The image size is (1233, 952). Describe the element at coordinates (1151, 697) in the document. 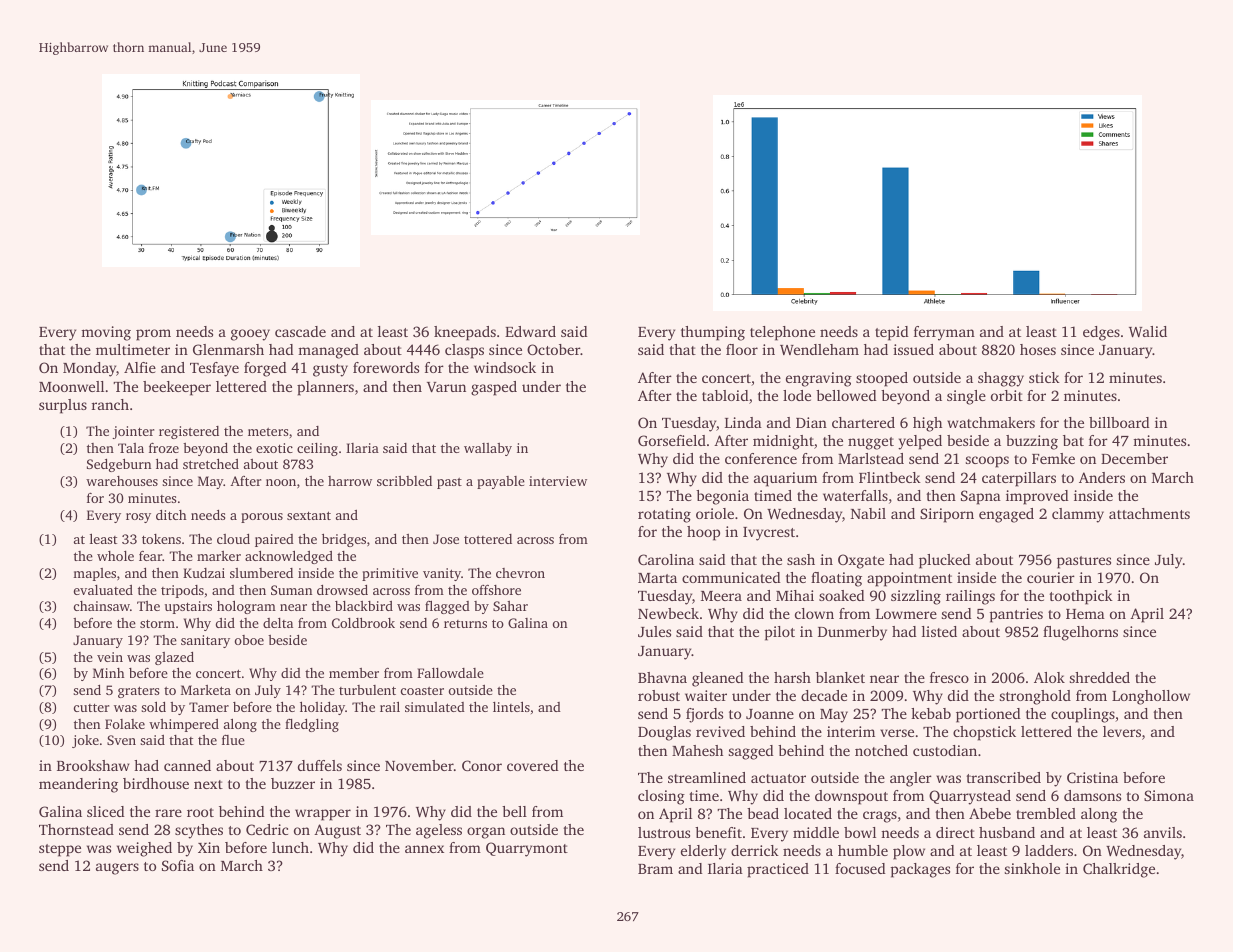

I see `Longhollow` at that location.
